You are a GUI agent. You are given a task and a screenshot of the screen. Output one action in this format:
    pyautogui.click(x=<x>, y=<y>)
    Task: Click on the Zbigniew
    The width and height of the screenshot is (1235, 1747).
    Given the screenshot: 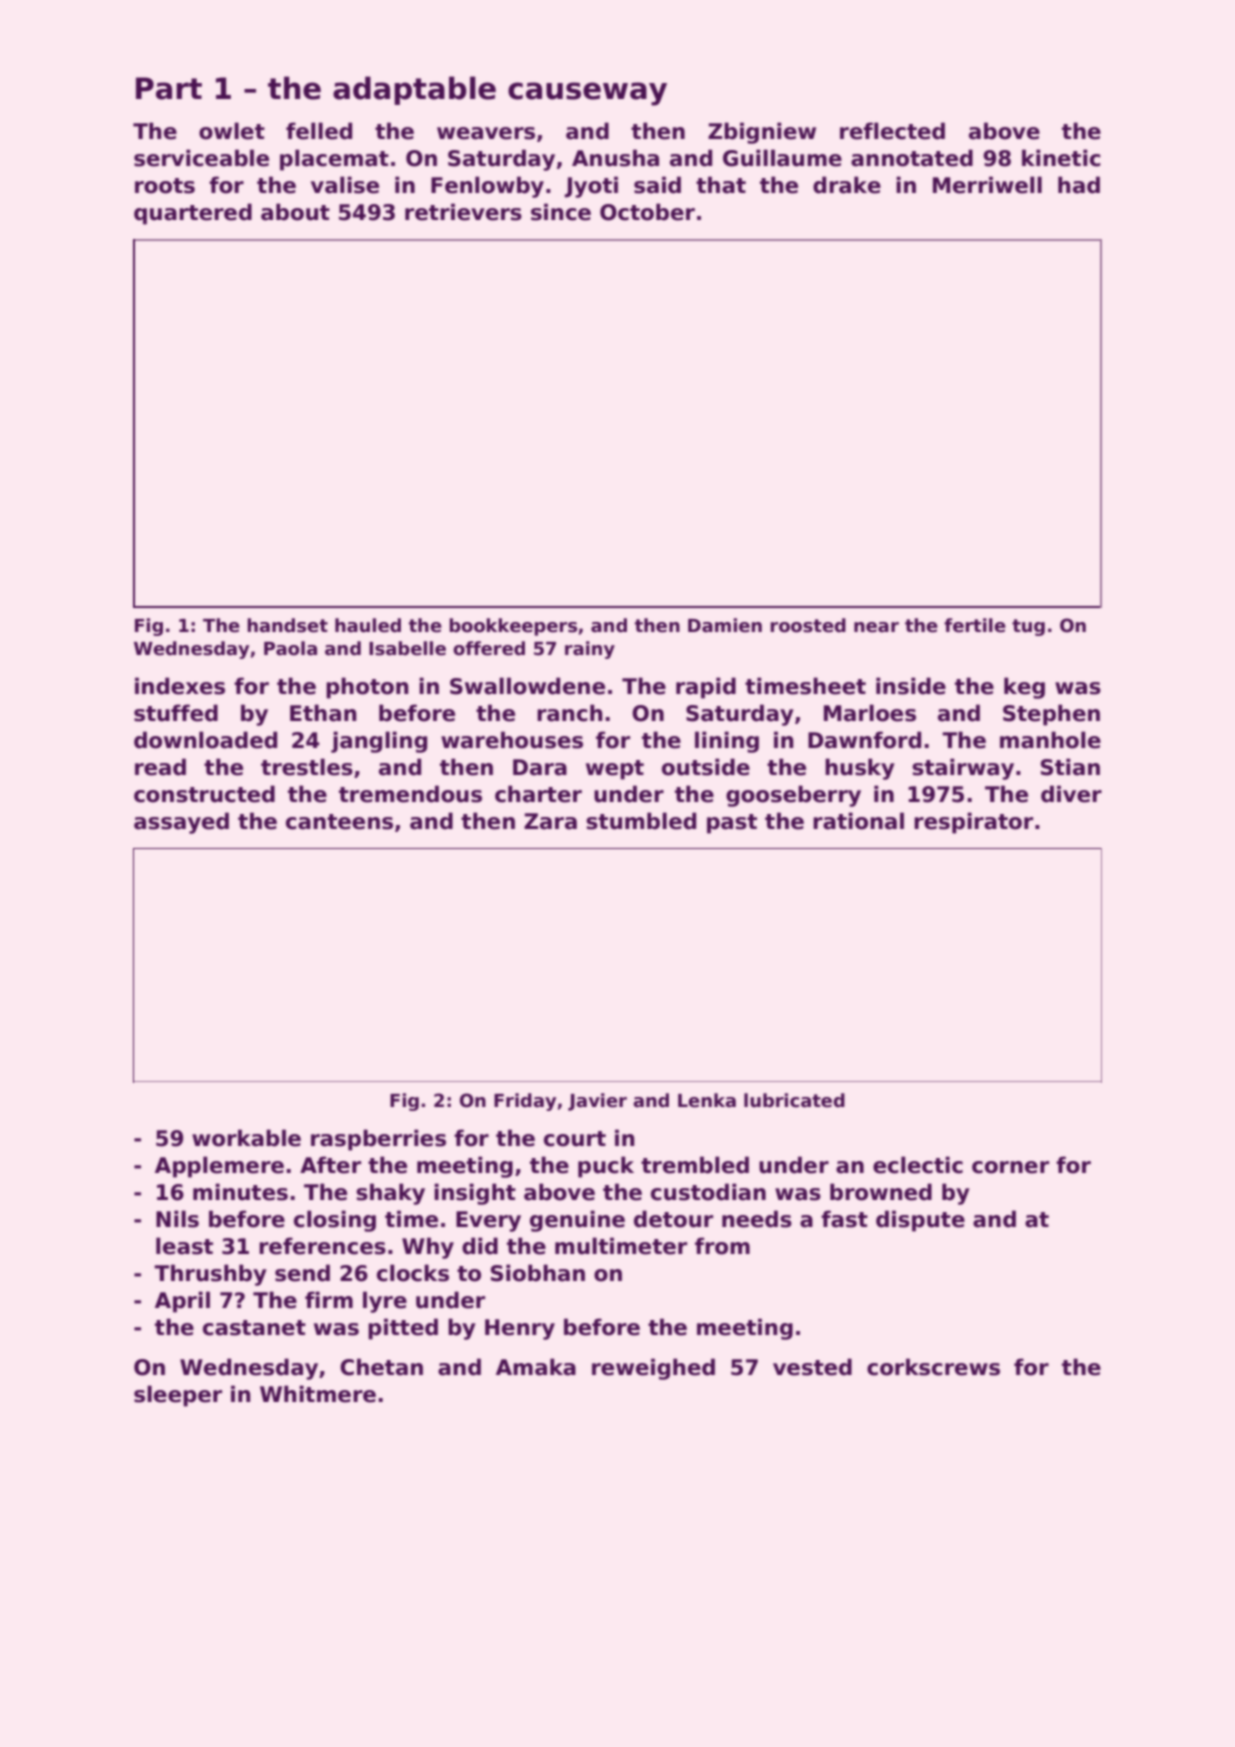 What is the action you would take?
    pyautogui.click(x=762, y=133)
